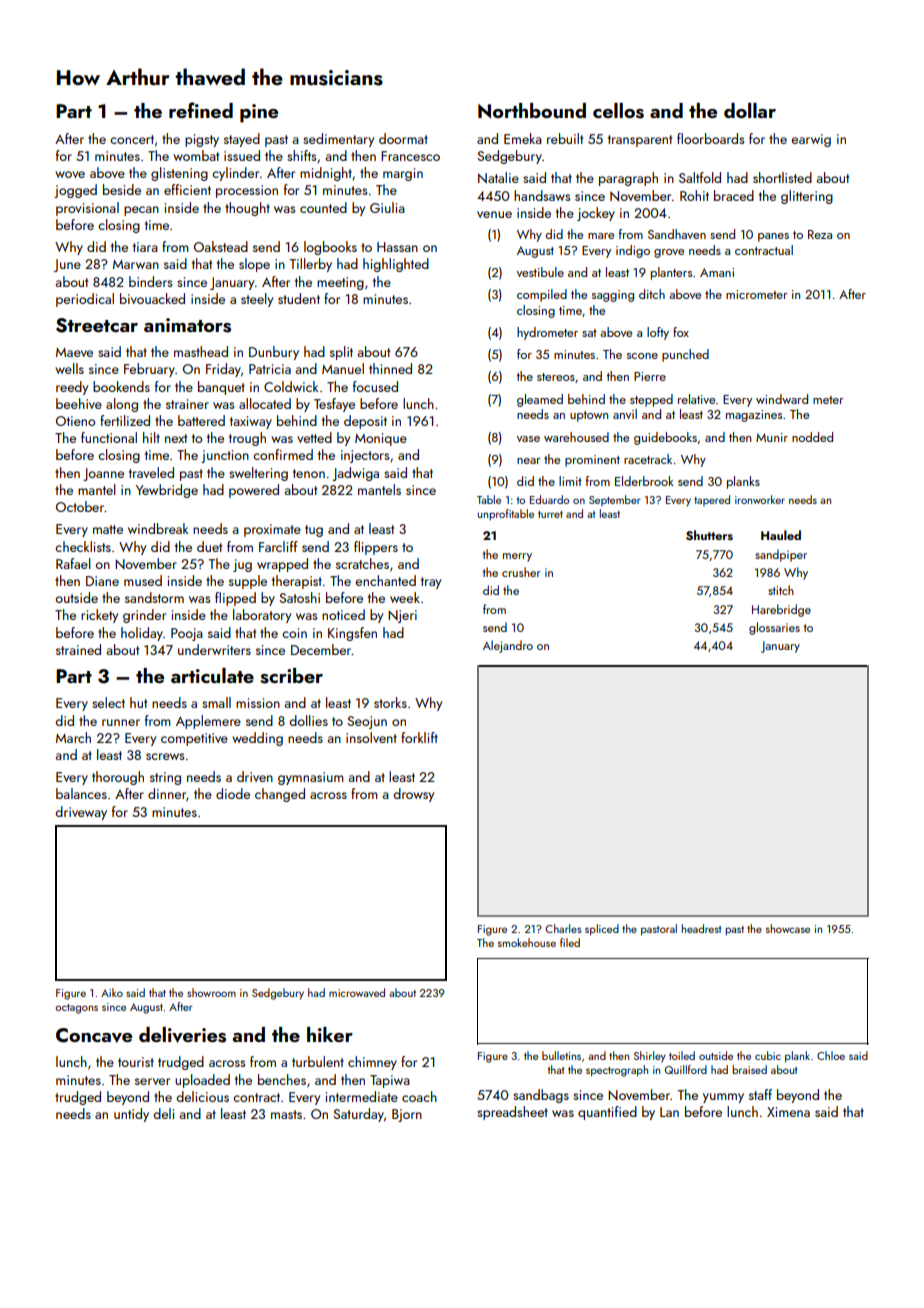 This screenshot has height=1308, width=924. Describe the element at coordinates (131, 1115) in the screenshot. I see `untidy` at that location.
